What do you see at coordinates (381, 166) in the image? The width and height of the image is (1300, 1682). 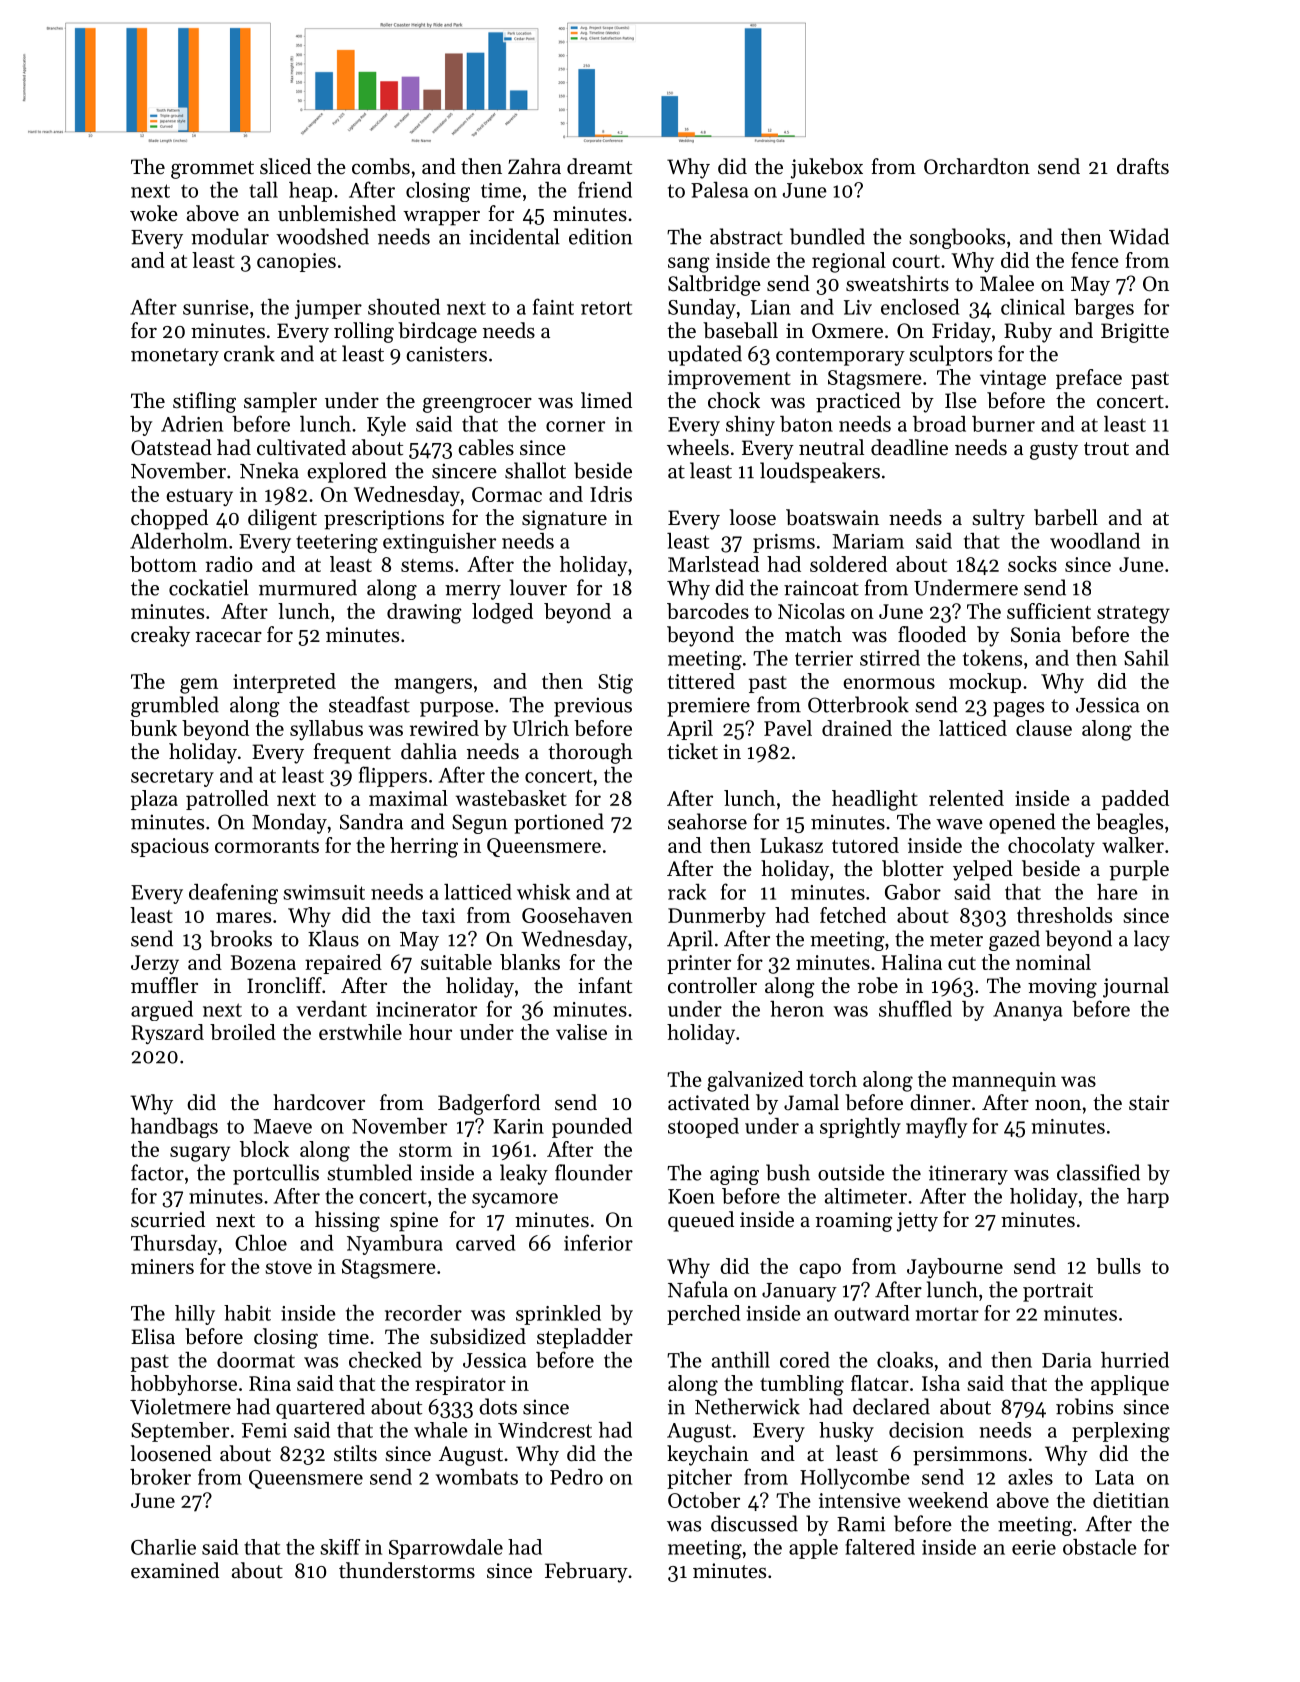 I see `combs` at bounding box center [381, 166].
